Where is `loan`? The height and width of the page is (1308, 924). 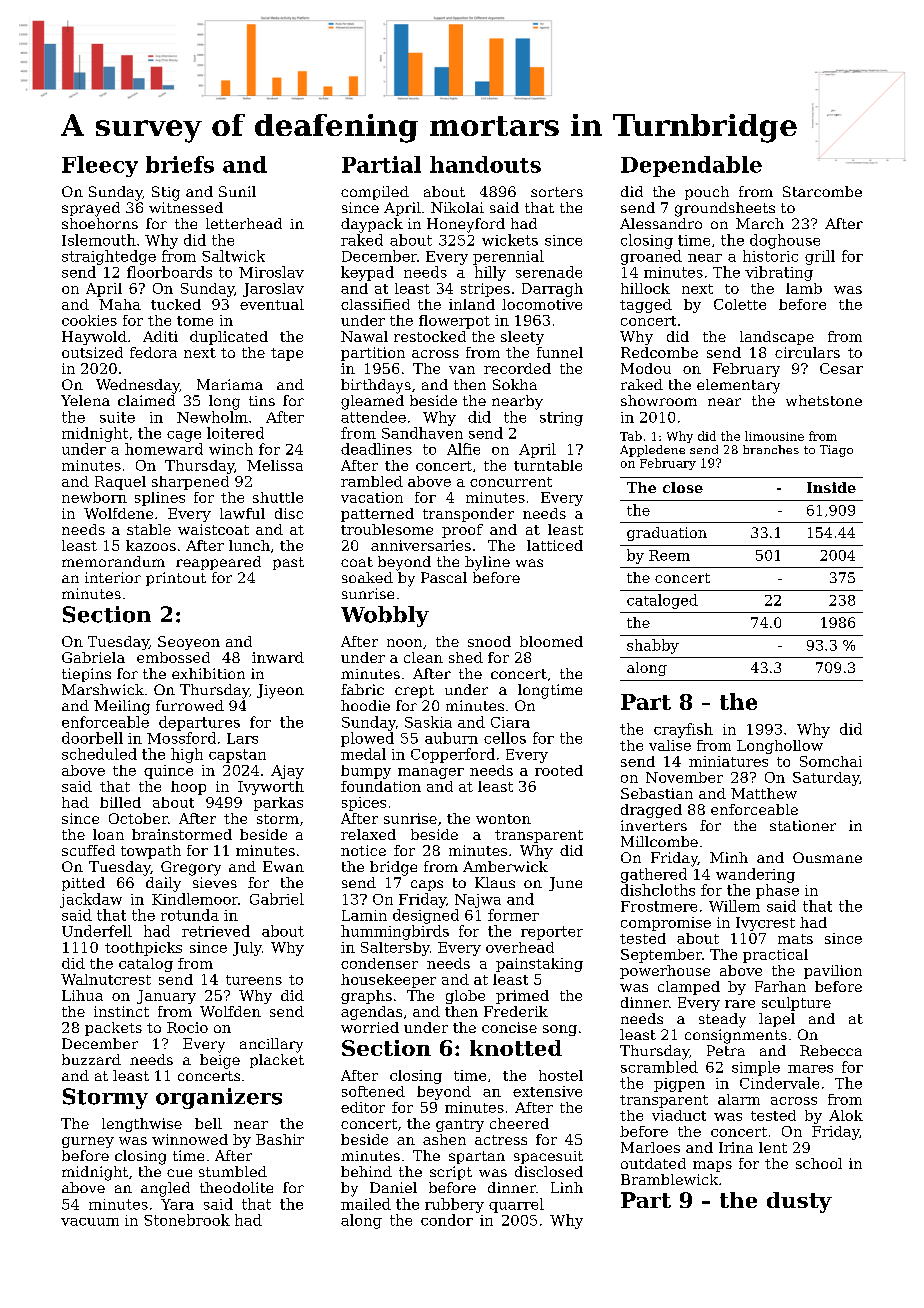 loan is located at coordinates (108, 834).
